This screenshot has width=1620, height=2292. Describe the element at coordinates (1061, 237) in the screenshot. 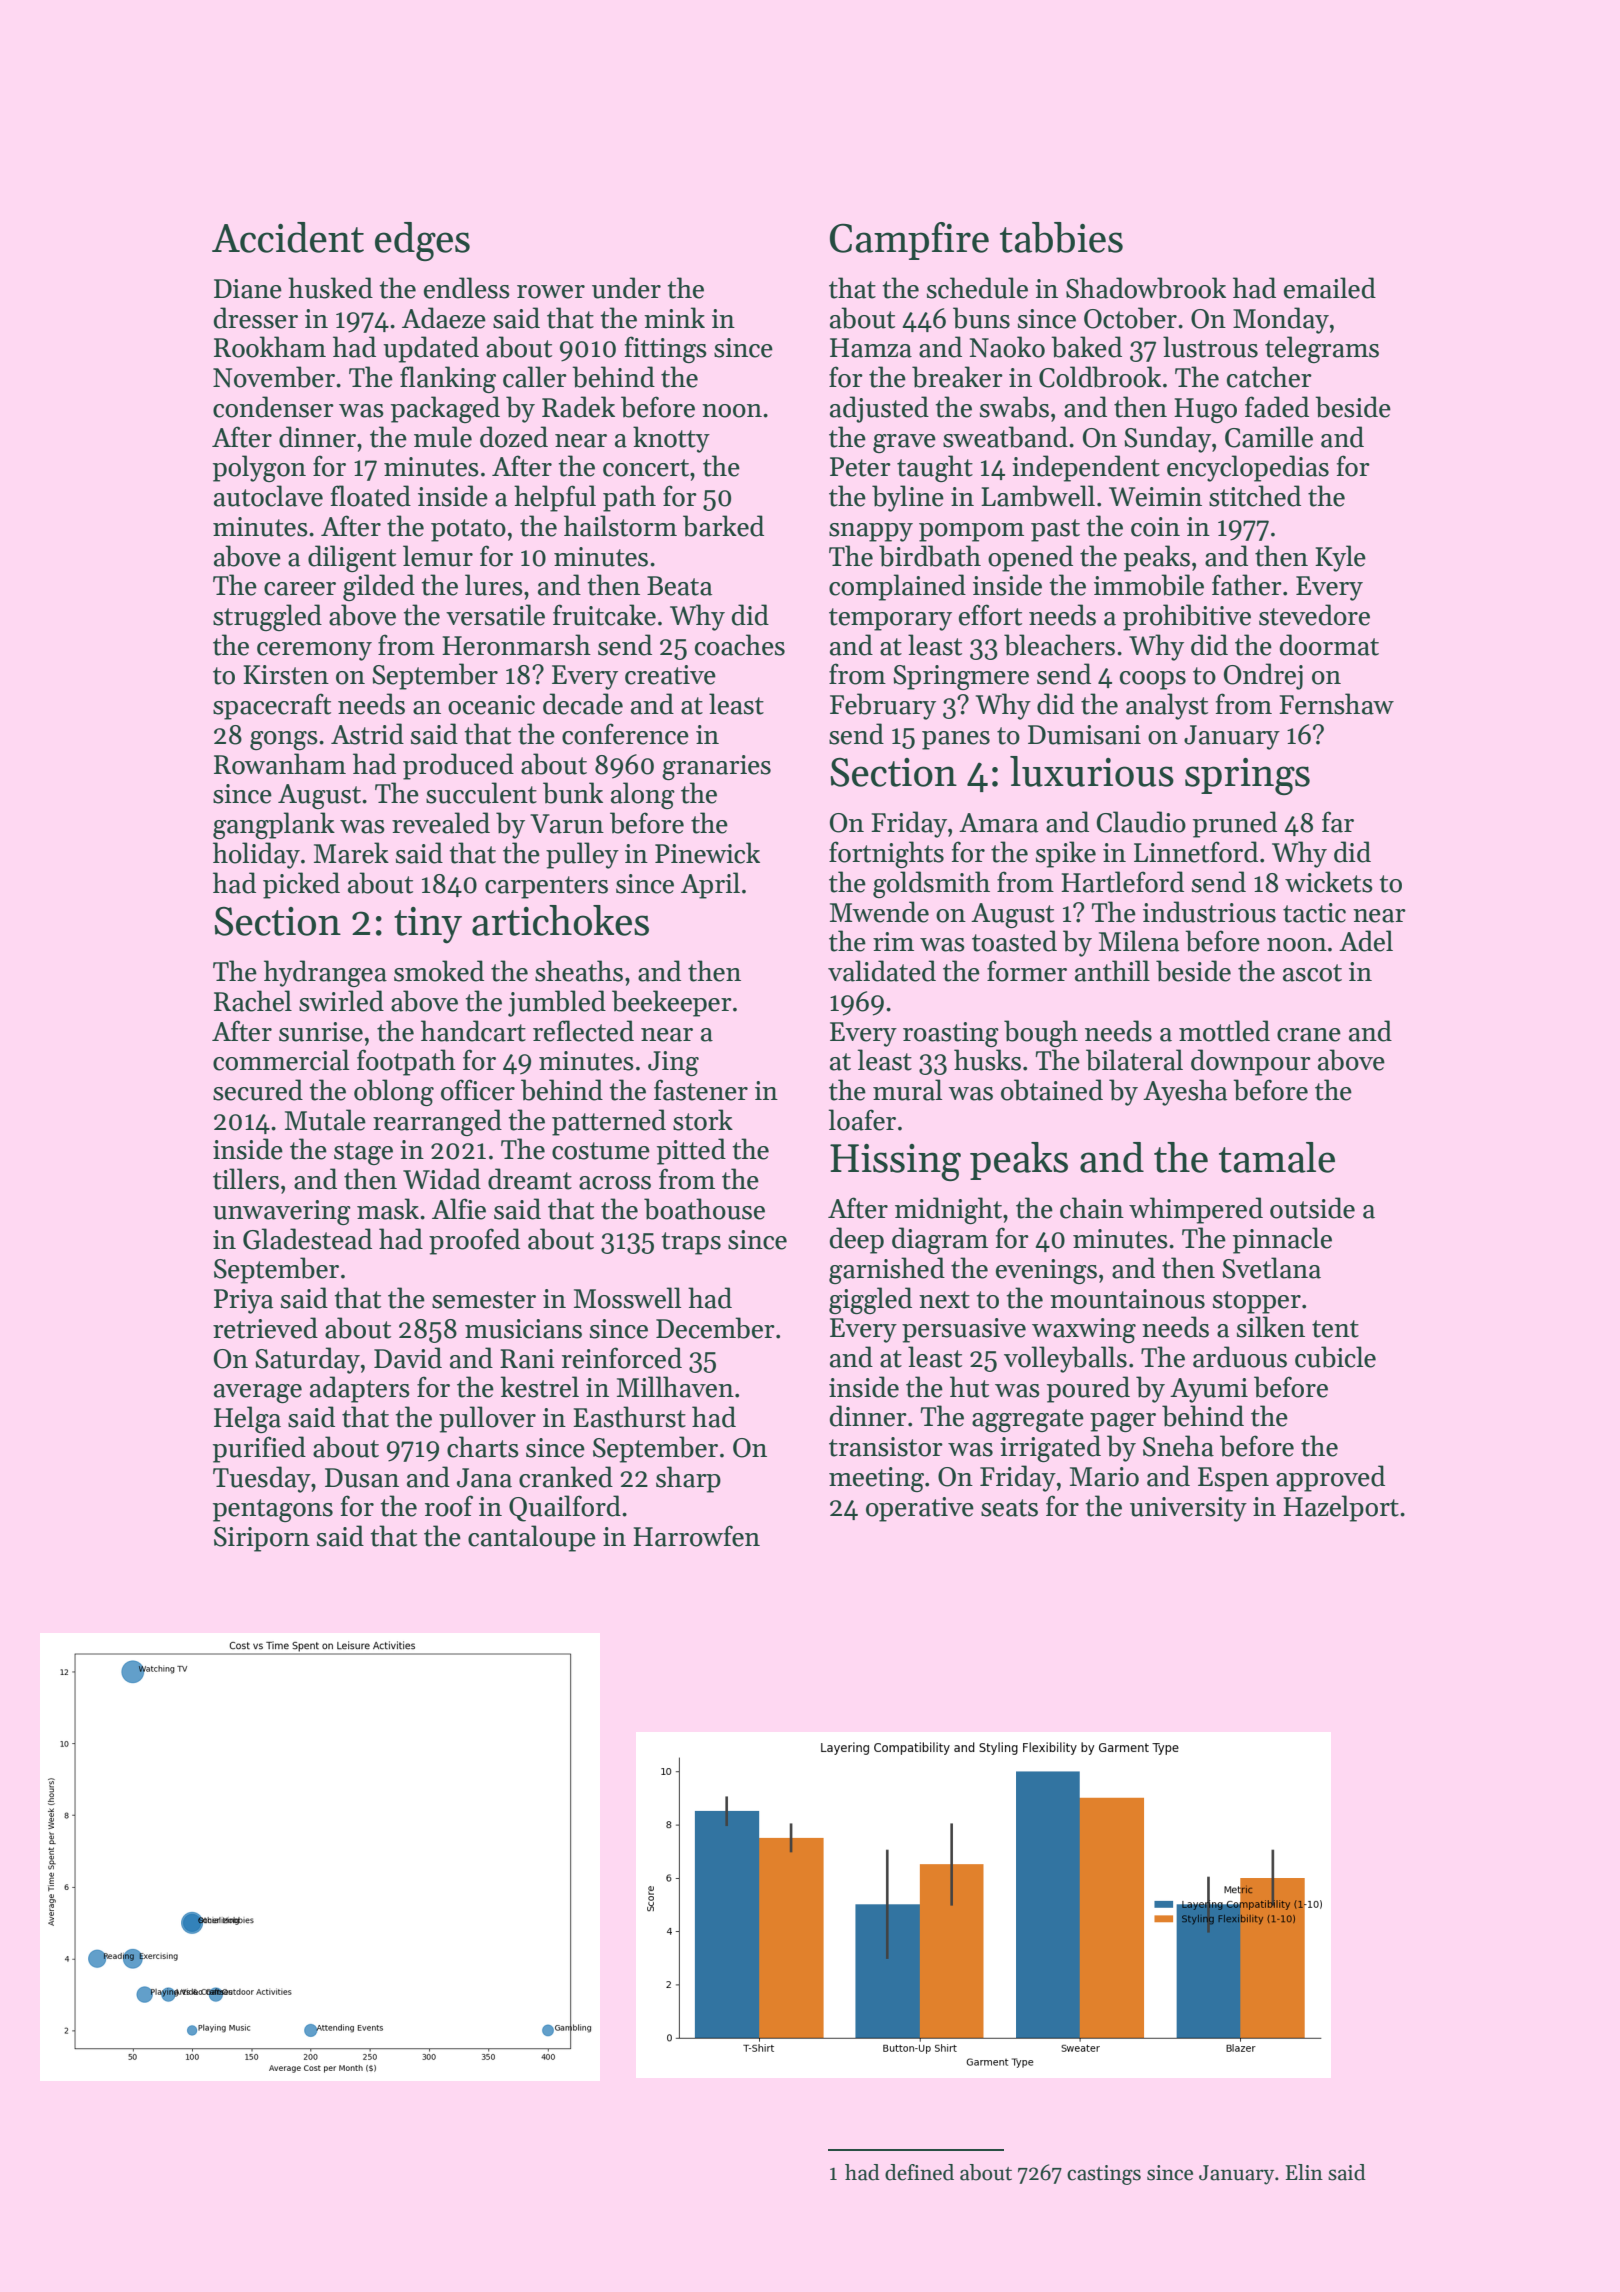

I see `tabbies` at that location.
